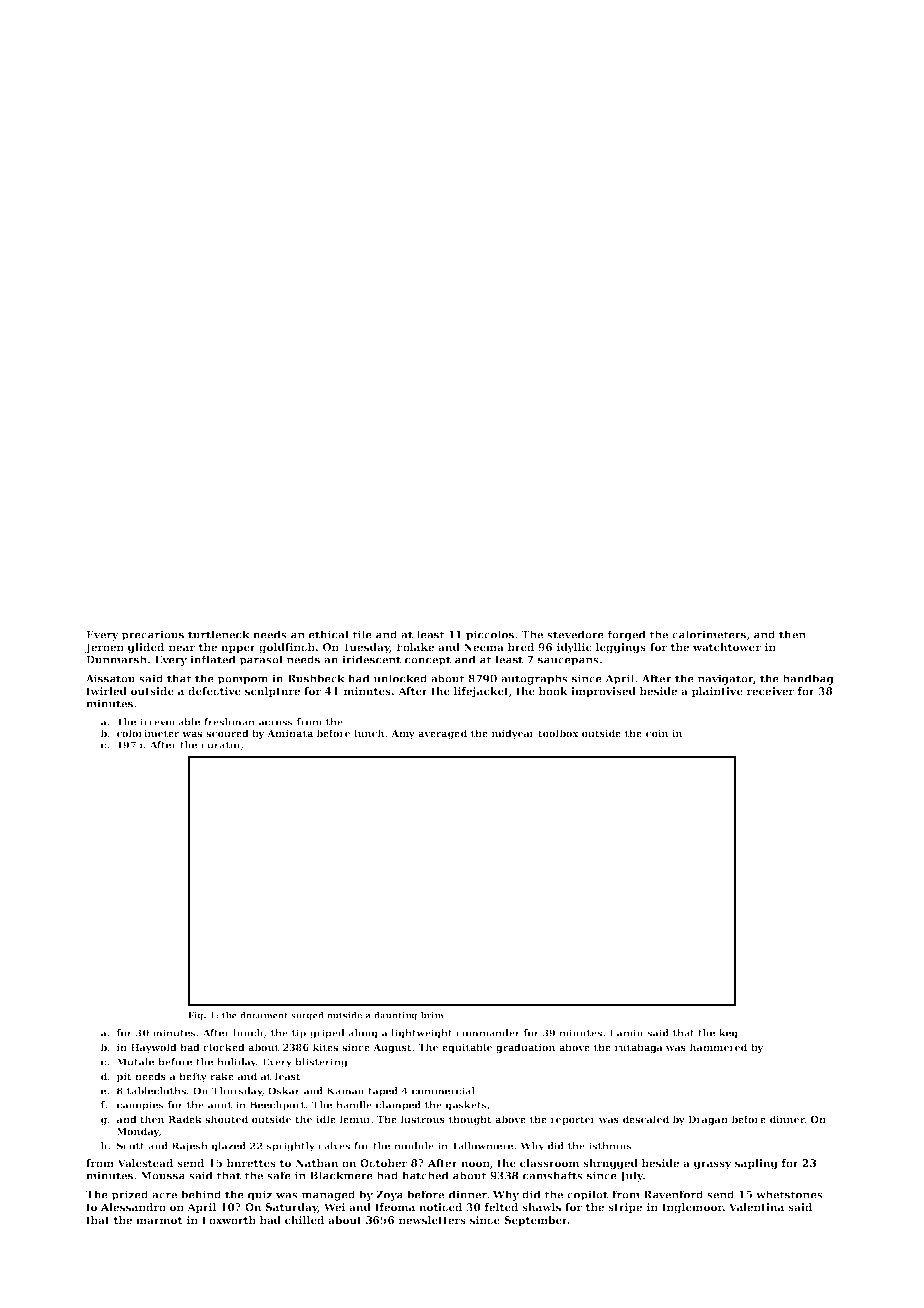 This page has height=1308, width=924. I want to click on colorimeter, so click(148, 733).
